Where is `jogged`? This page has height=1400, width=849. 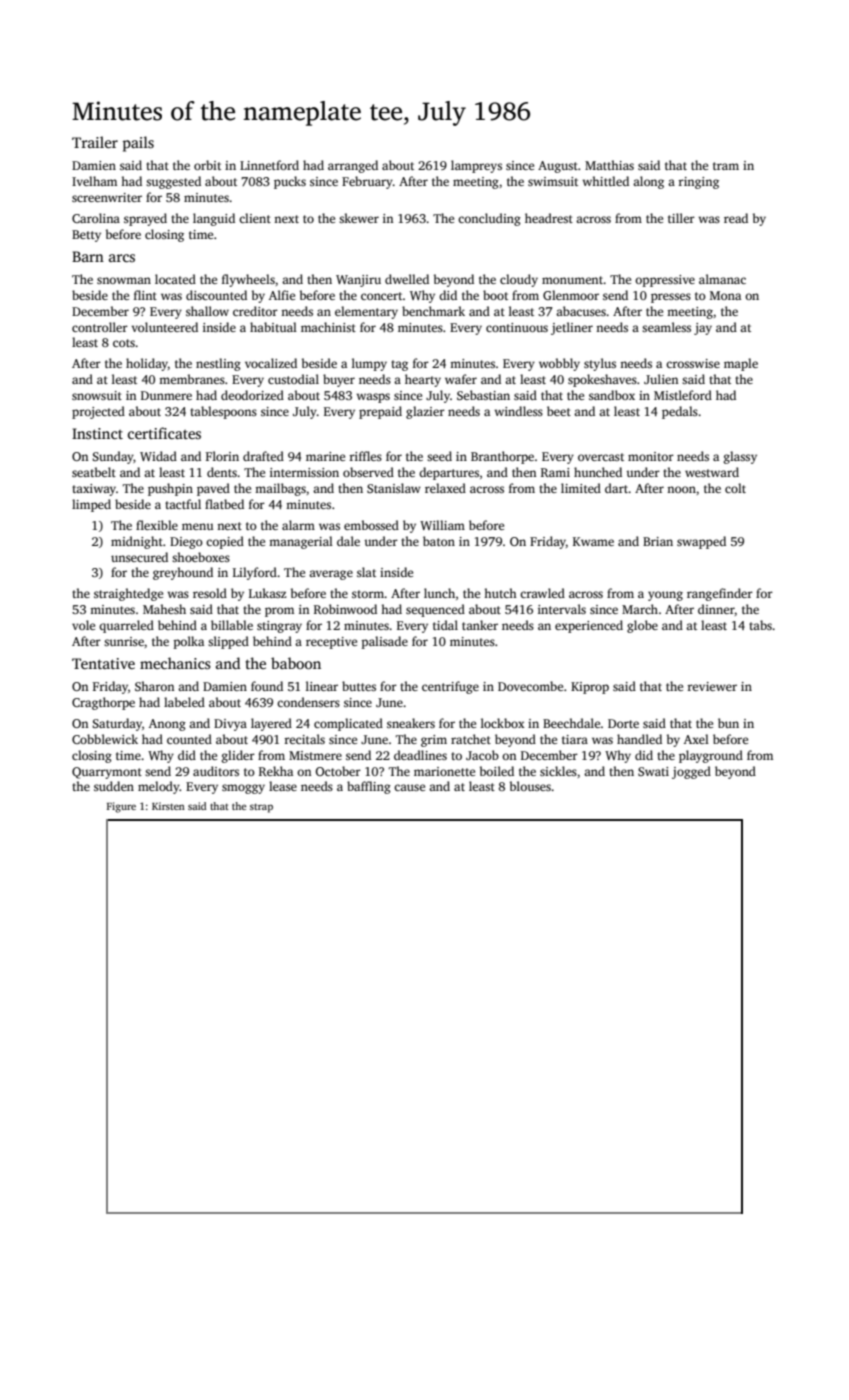
jogged is located at coordinates (691, 772).
